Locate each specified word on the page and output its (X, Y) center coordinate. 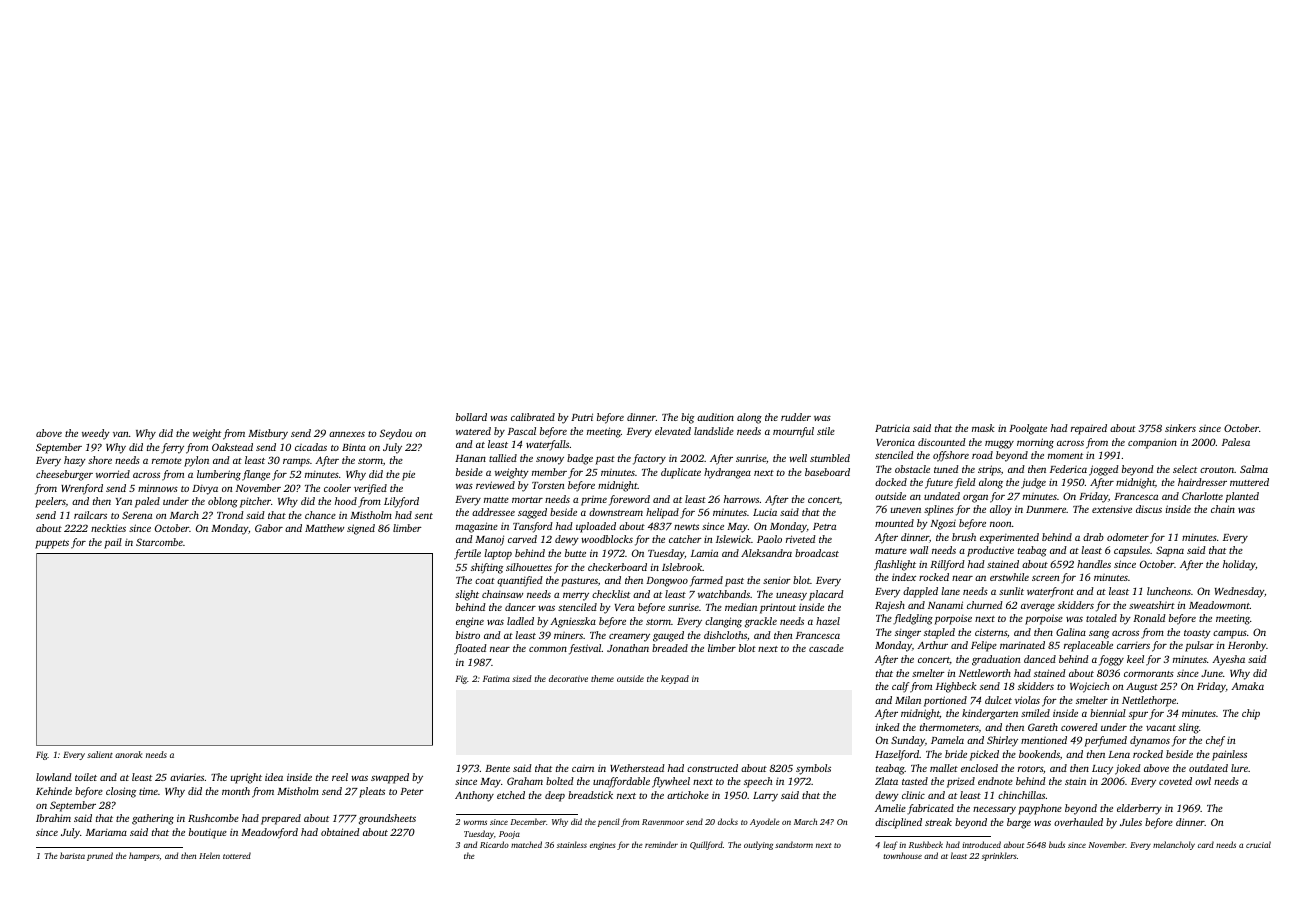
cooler (337, 488)
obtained (340, 832)
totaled (1101, 618)
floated (470, 649)
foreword (629, 500)
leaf (890, 845)
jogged (1104, 470)
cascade (826, 648)
